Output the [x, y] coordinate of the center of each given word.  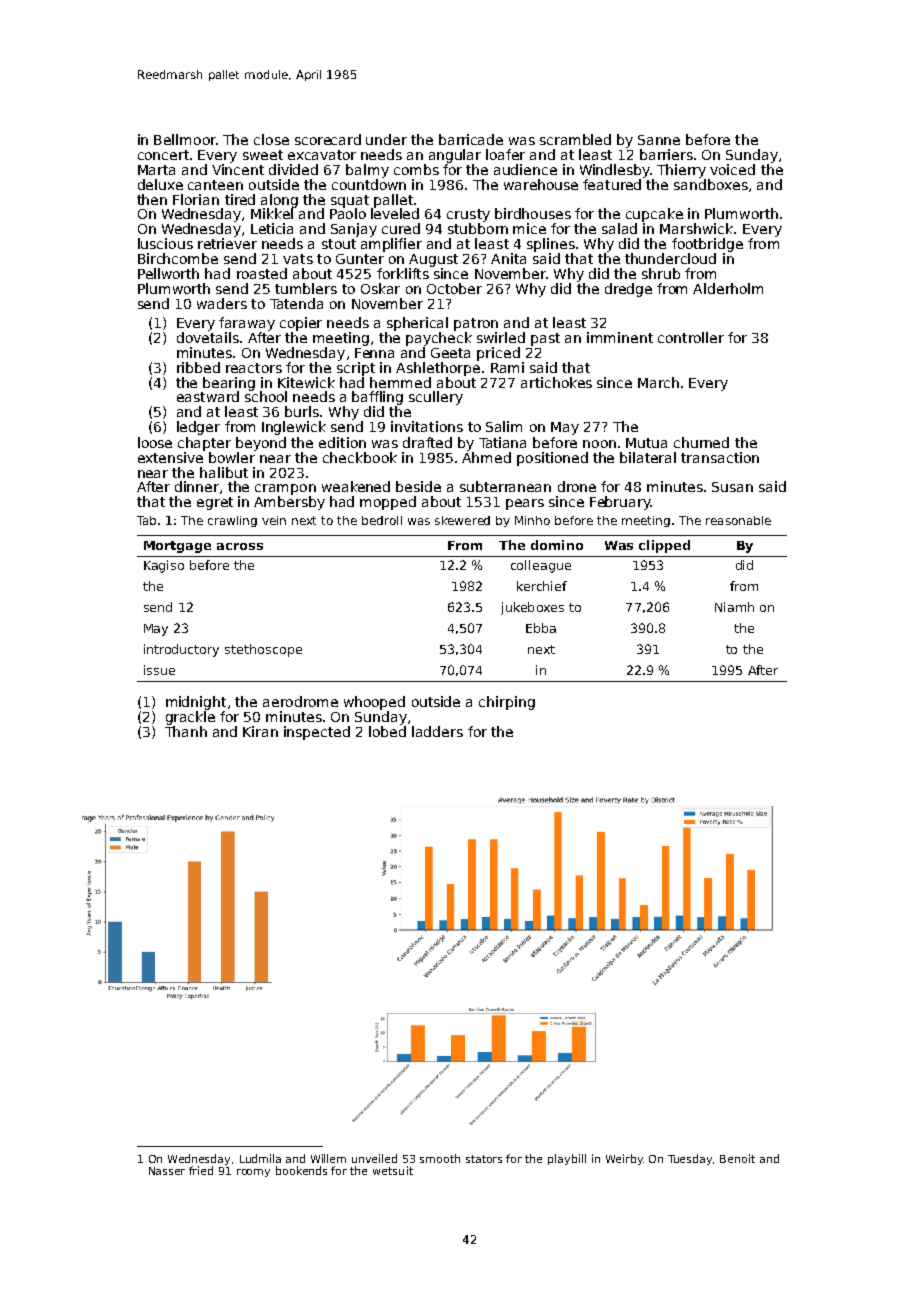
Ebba [541, 628]
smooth [440, 1158]
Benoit [737, 1158]
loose [155, 442]
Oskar [380, 288]
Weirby [624, 1159]
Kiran [260, 731]
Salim [504, 426]
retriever [227, 243]
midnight [196, 703]
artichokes [556, 382]
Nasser [167, 1171]
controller [691, 337]
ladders [437, 731]
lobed [387, 731]
